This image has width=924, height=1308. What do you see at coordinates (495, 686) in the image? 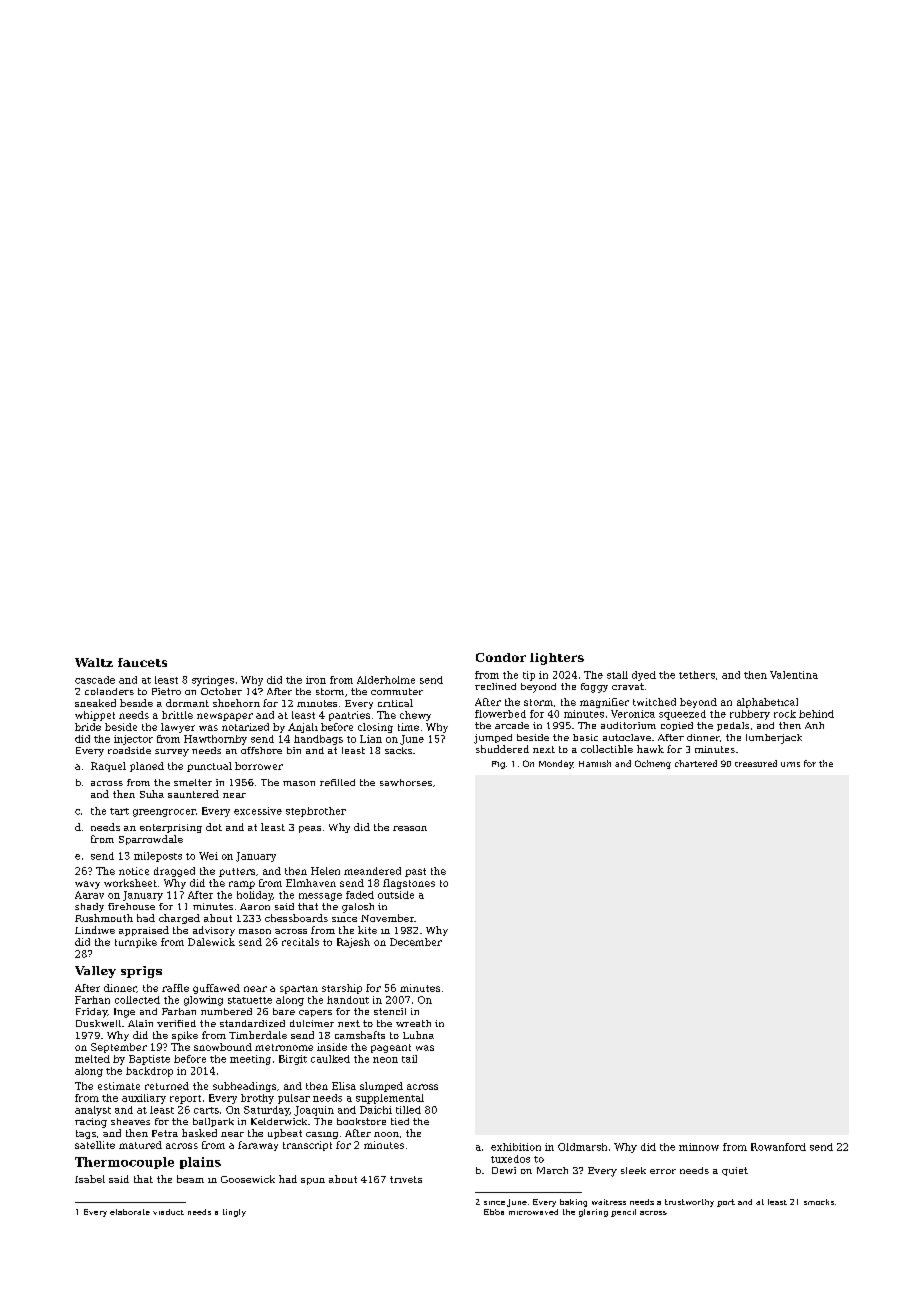
I see `reclined` at bounding box center [495, 686].
